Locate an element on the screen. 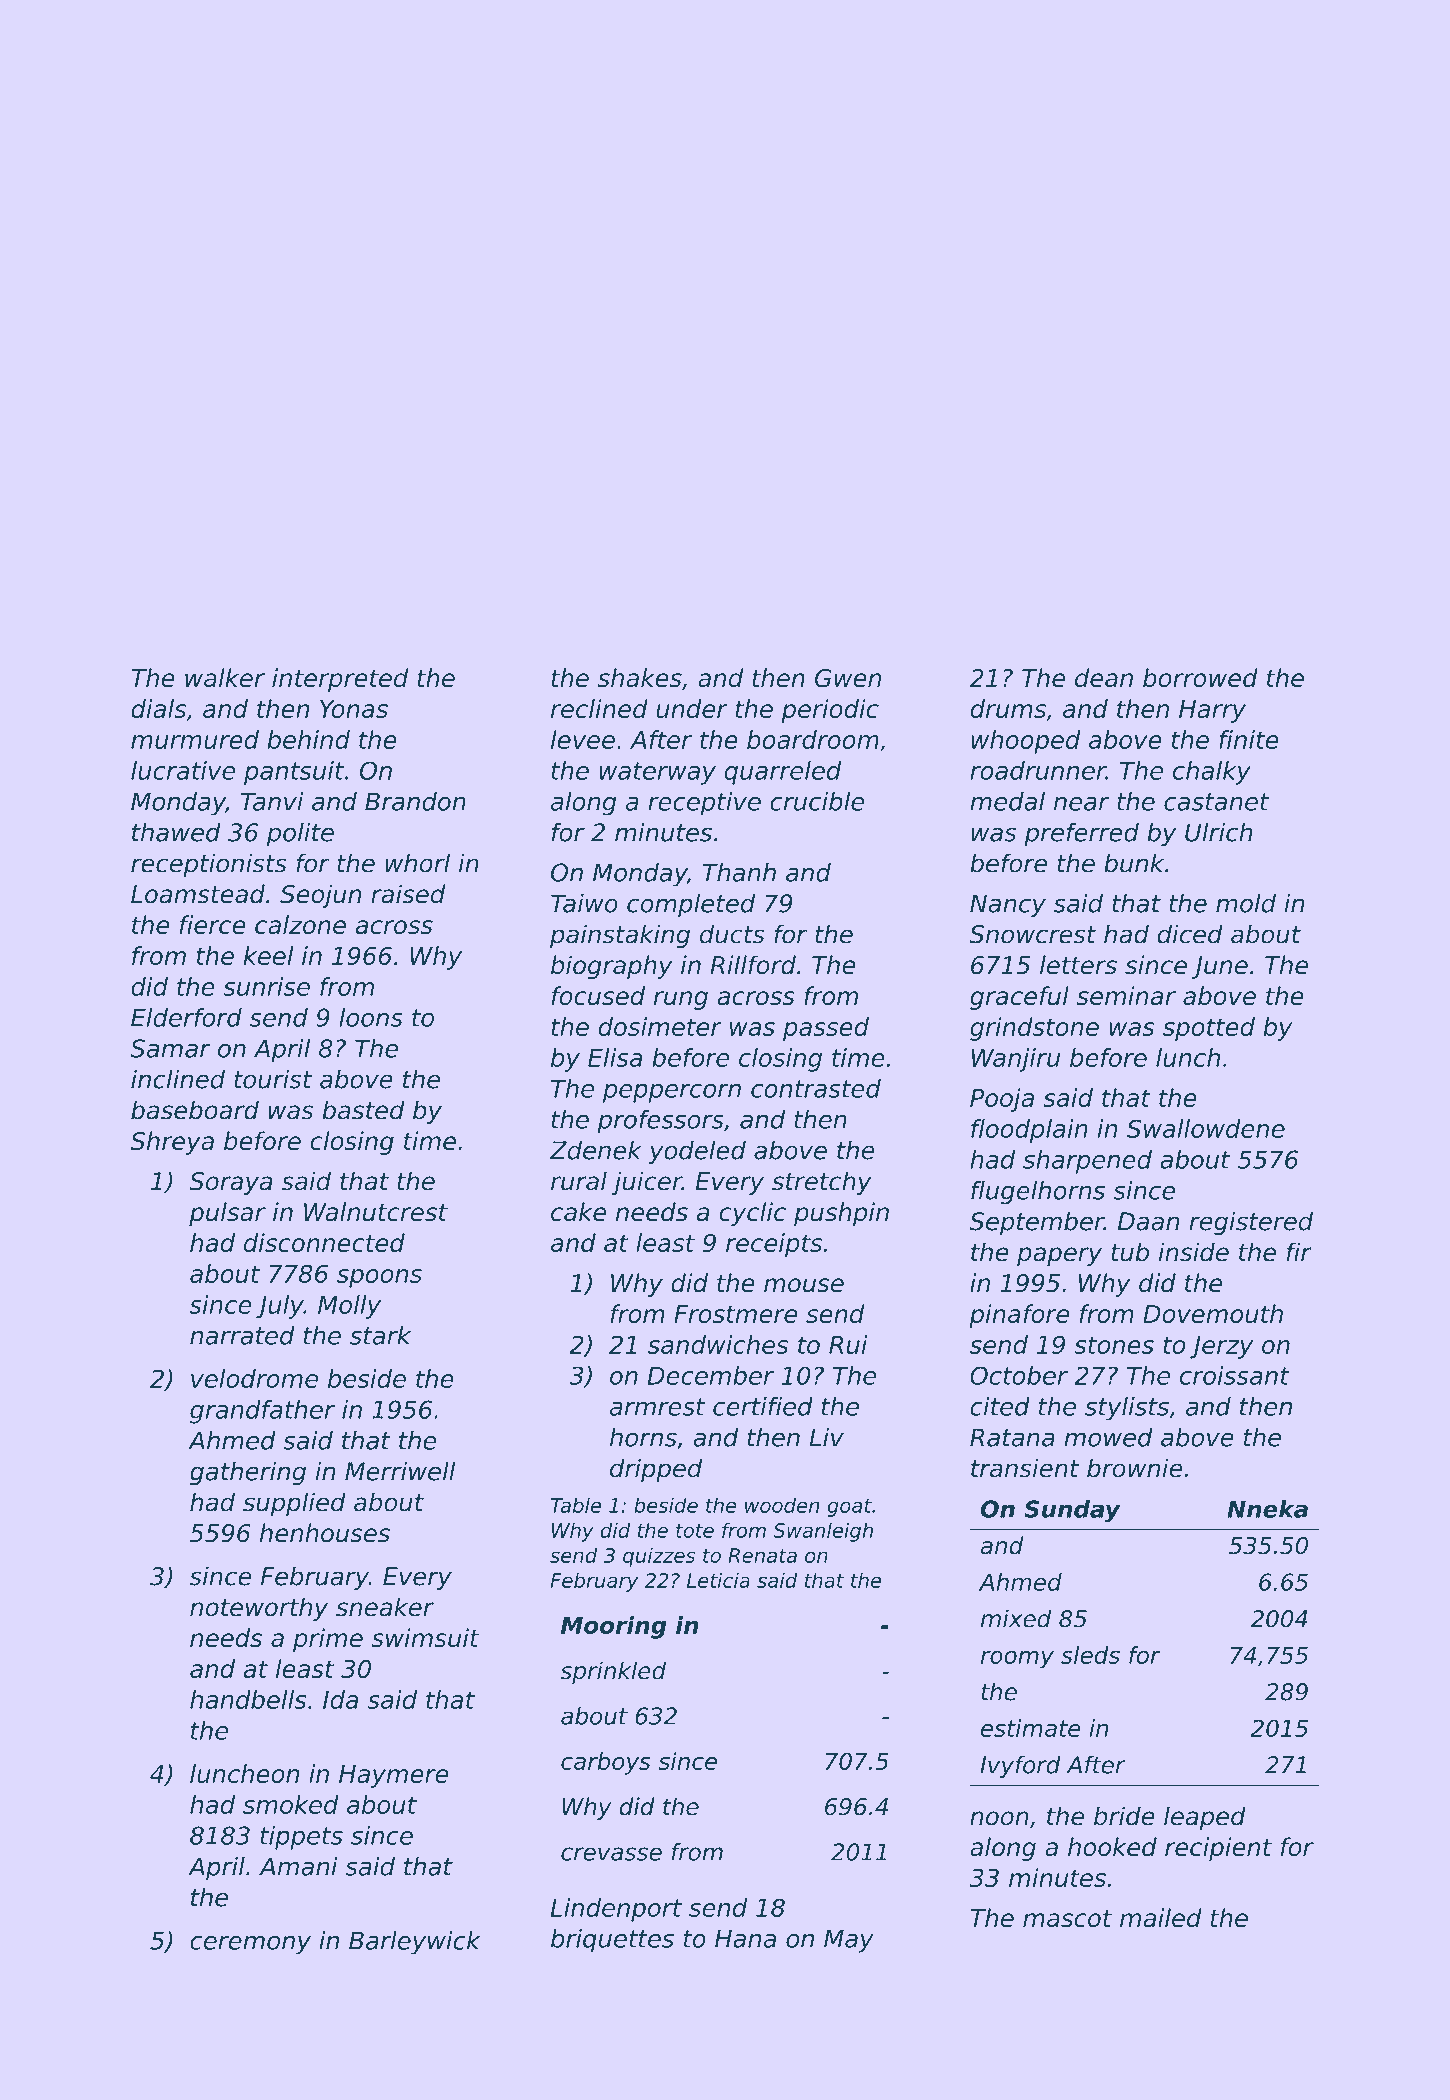  waterway is located at coordinates (657, 773).
